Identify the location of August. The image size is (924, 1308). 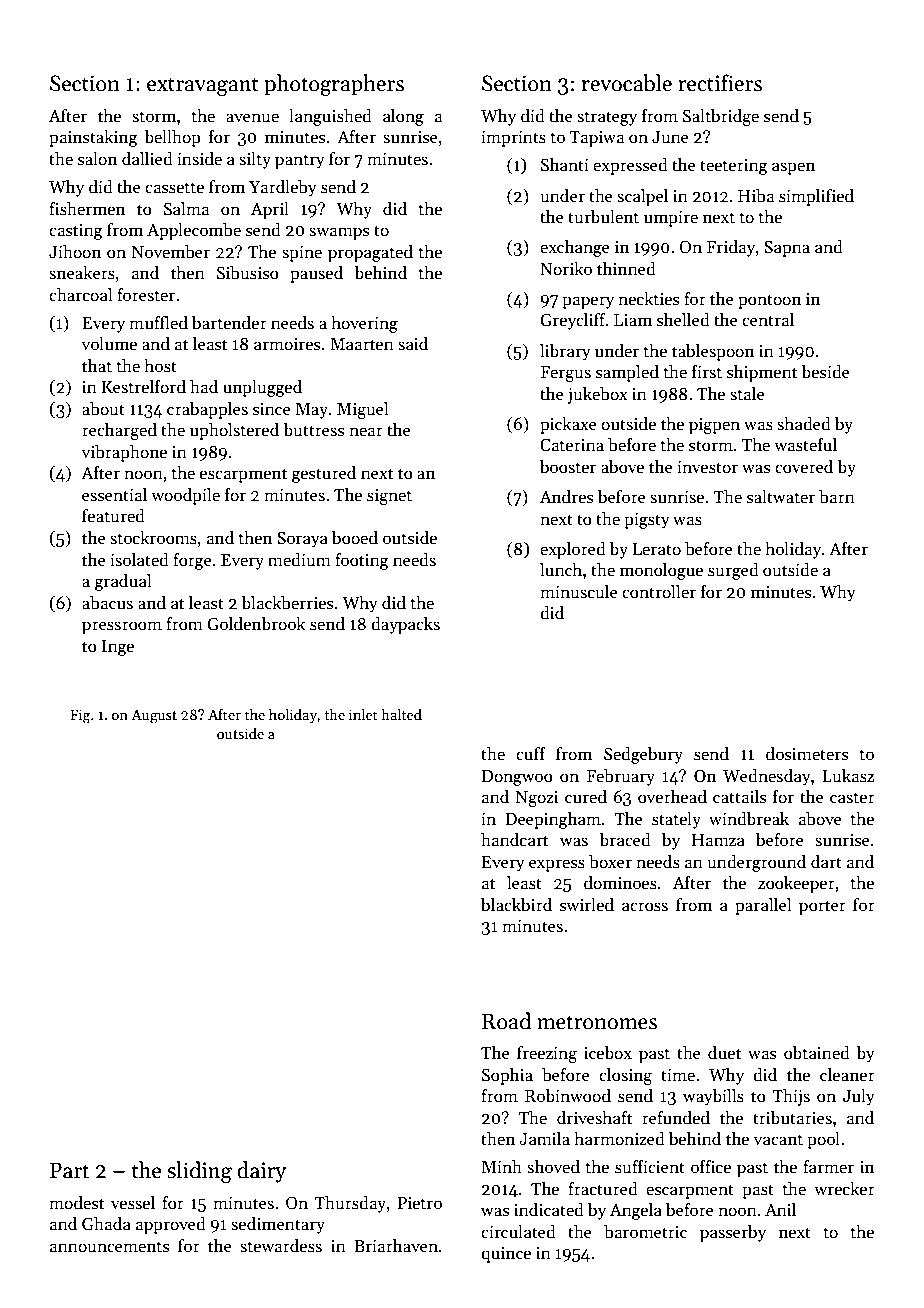
(154, 716).
